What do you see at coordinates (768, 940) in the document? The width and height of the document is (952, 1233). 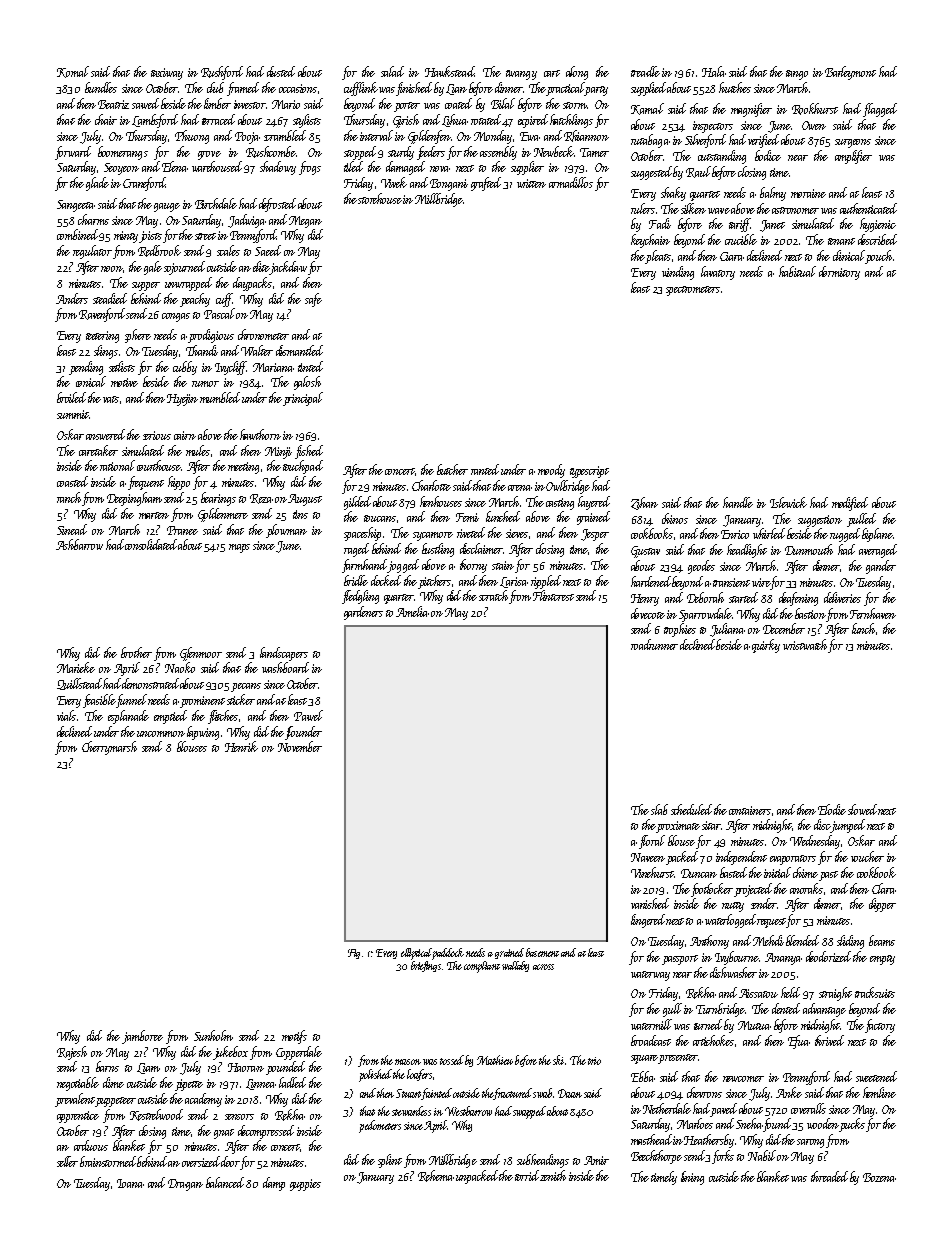 I see `Mehdi` at bounding box center [768, 940].
